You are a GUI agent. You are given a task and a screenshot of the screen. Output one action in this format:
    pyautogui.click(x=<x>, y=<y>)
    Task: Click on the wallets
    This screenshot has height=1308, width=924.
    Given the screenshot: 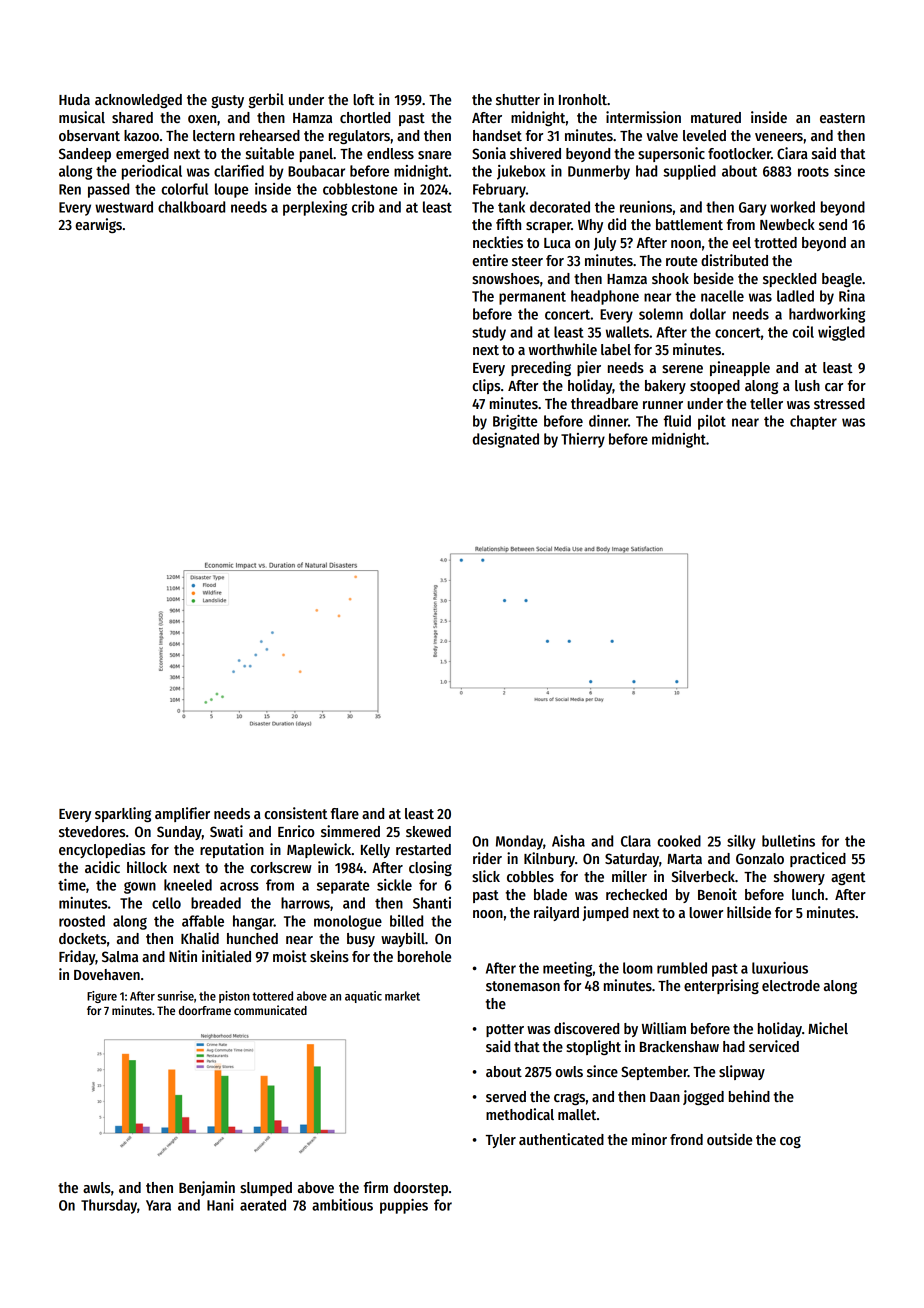 What is the action you would take?
    pyautogui.click(x=627, y=332)
